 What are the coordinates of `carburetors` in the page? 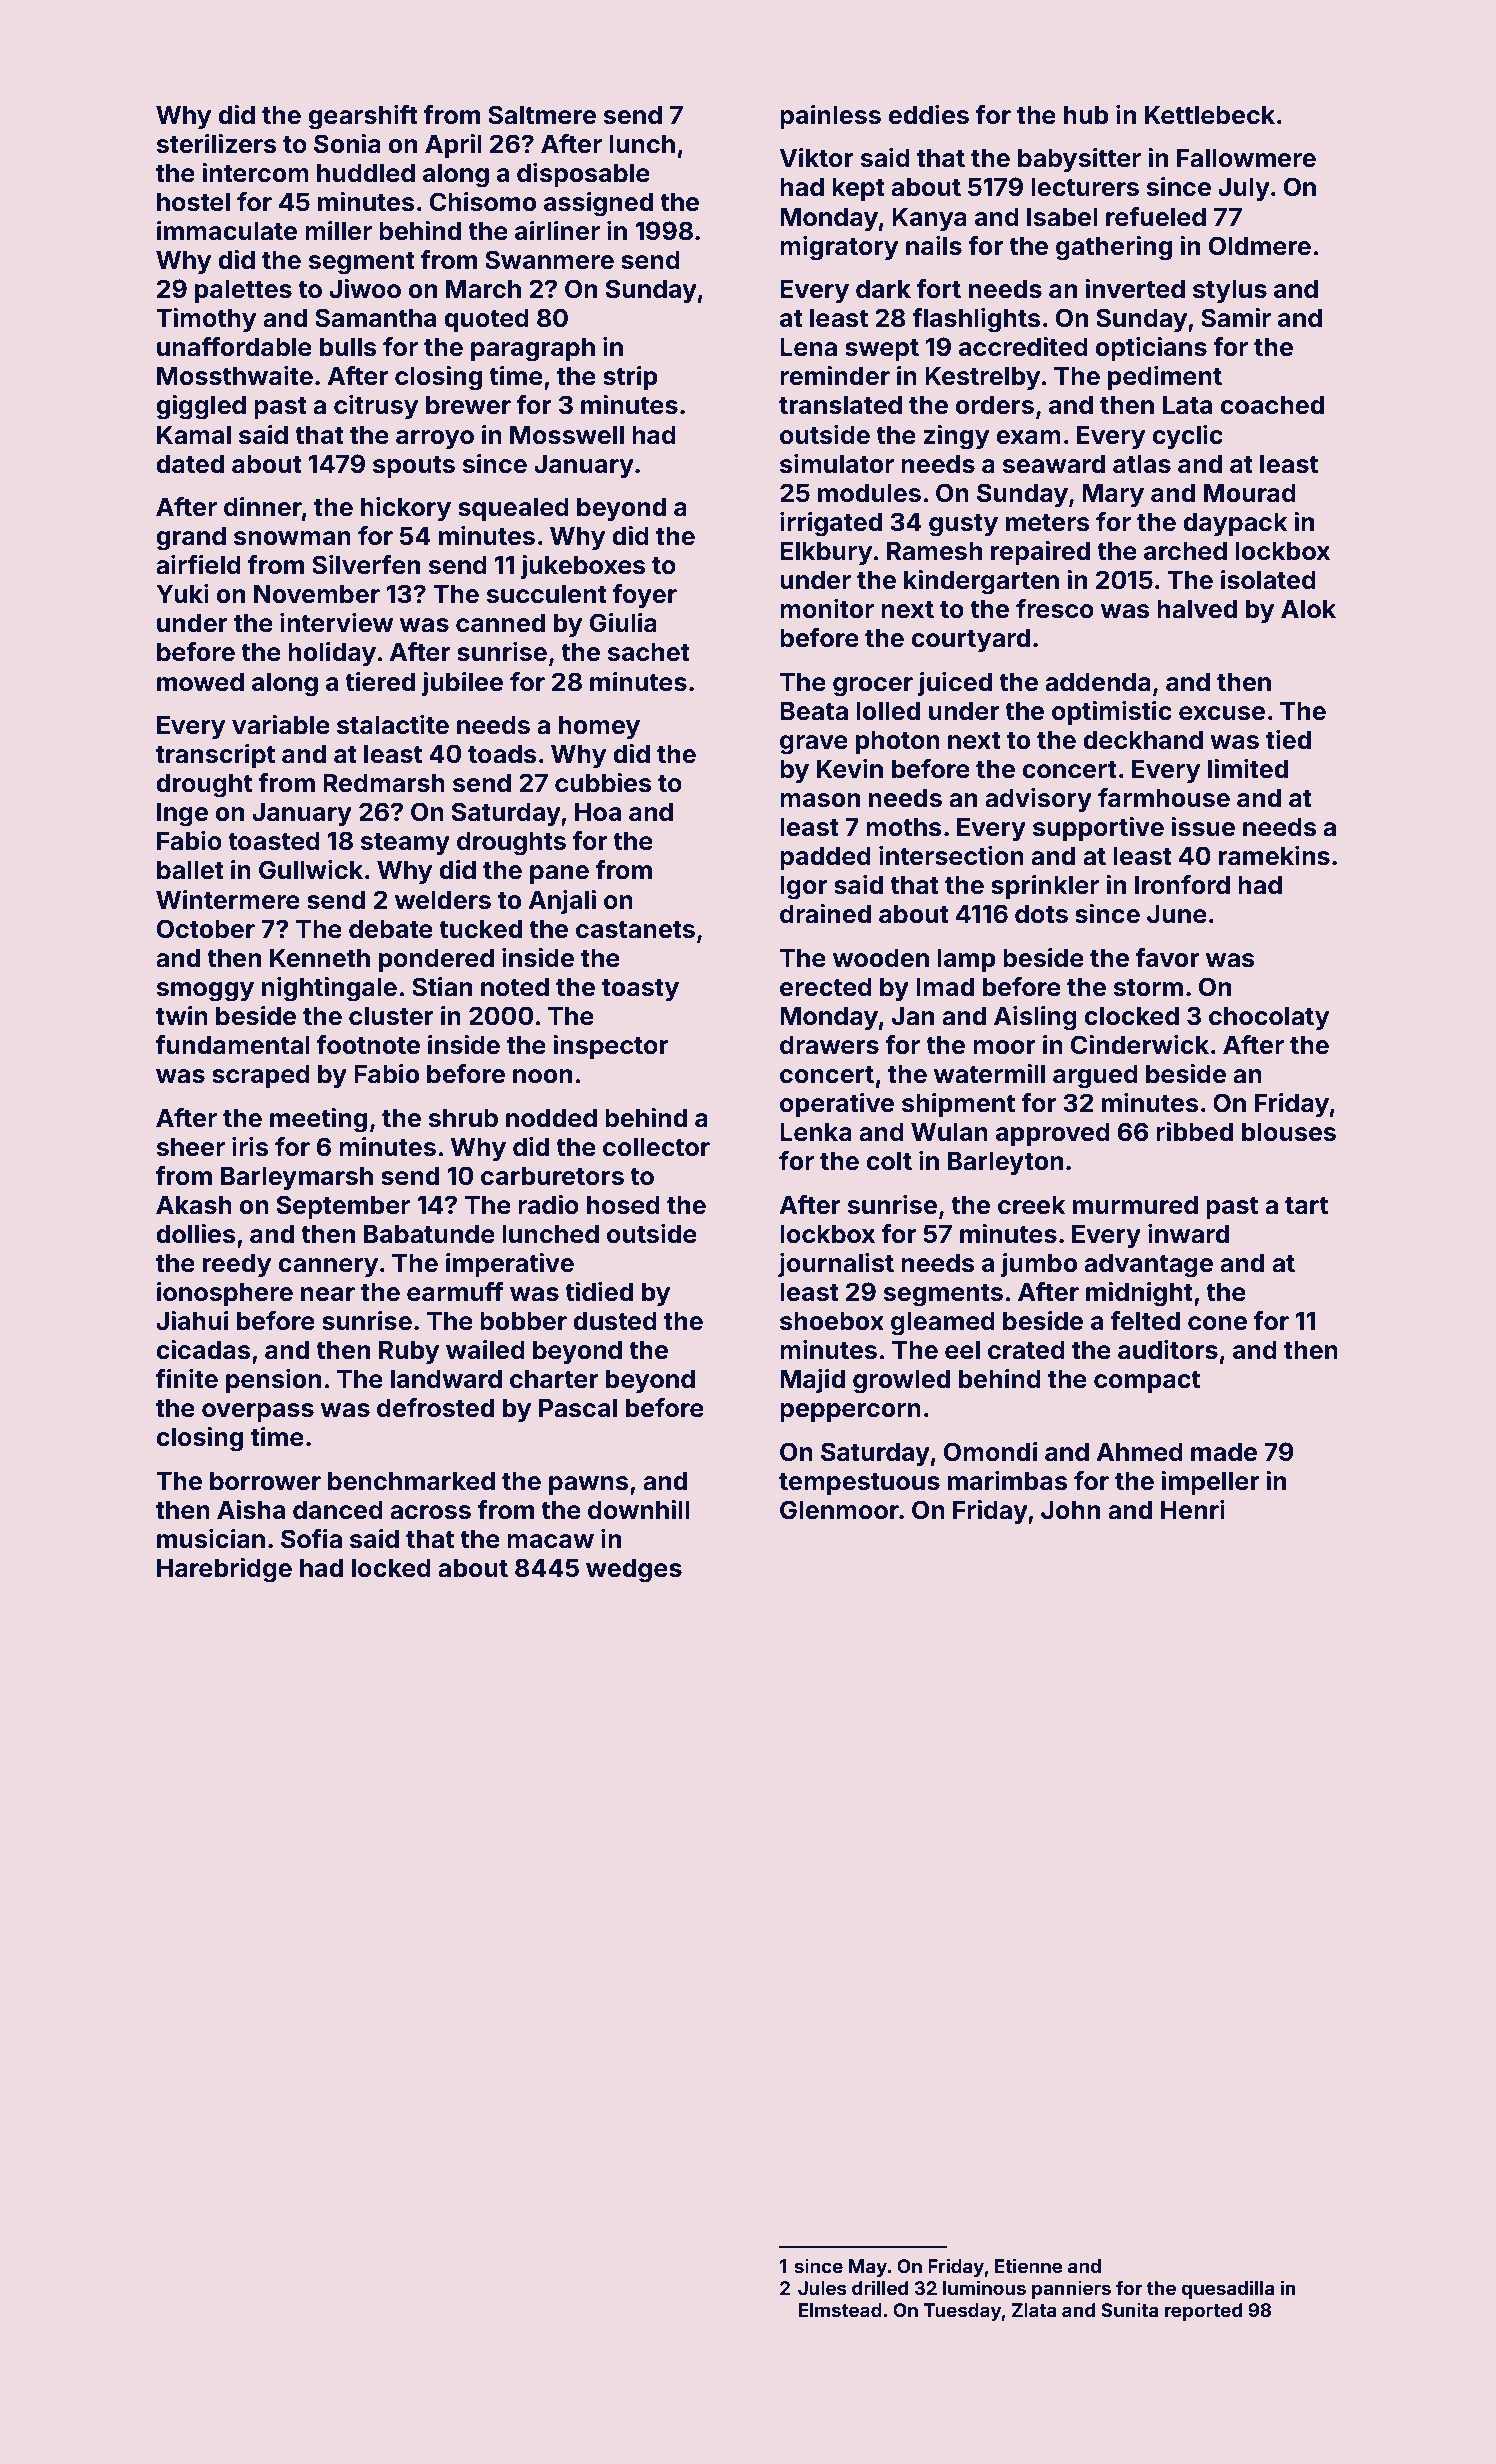 It's located at (552, 1176).
